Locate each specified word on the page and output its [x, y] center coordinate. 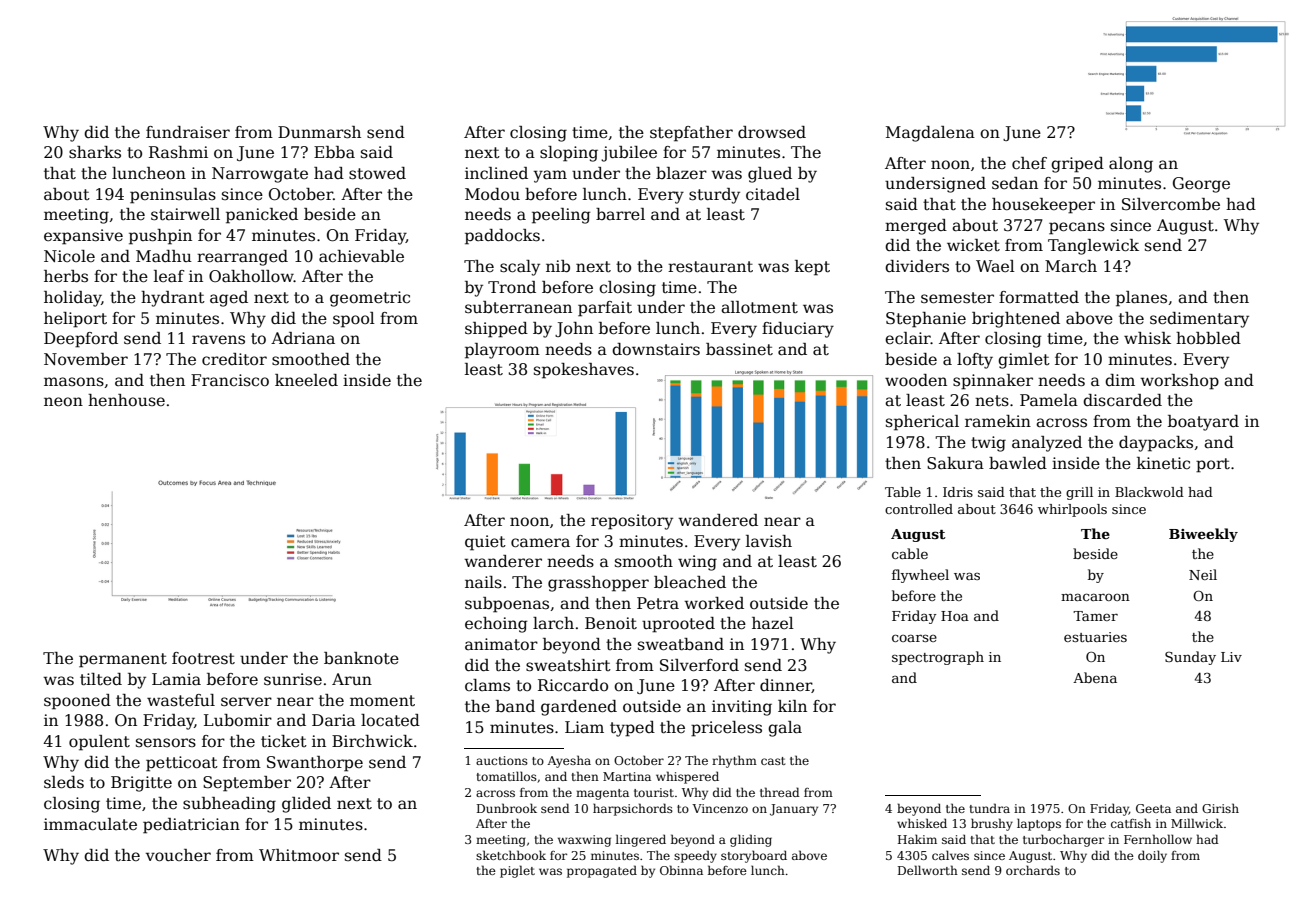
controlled [919, 509]
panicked [262, 216]
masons [74, 381]
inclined [496, 173]
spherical [922, 423]
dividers [917, 266]
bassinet [739, 349]
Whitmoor [299, 855]
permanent [123, 660]
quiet [485, 543]
